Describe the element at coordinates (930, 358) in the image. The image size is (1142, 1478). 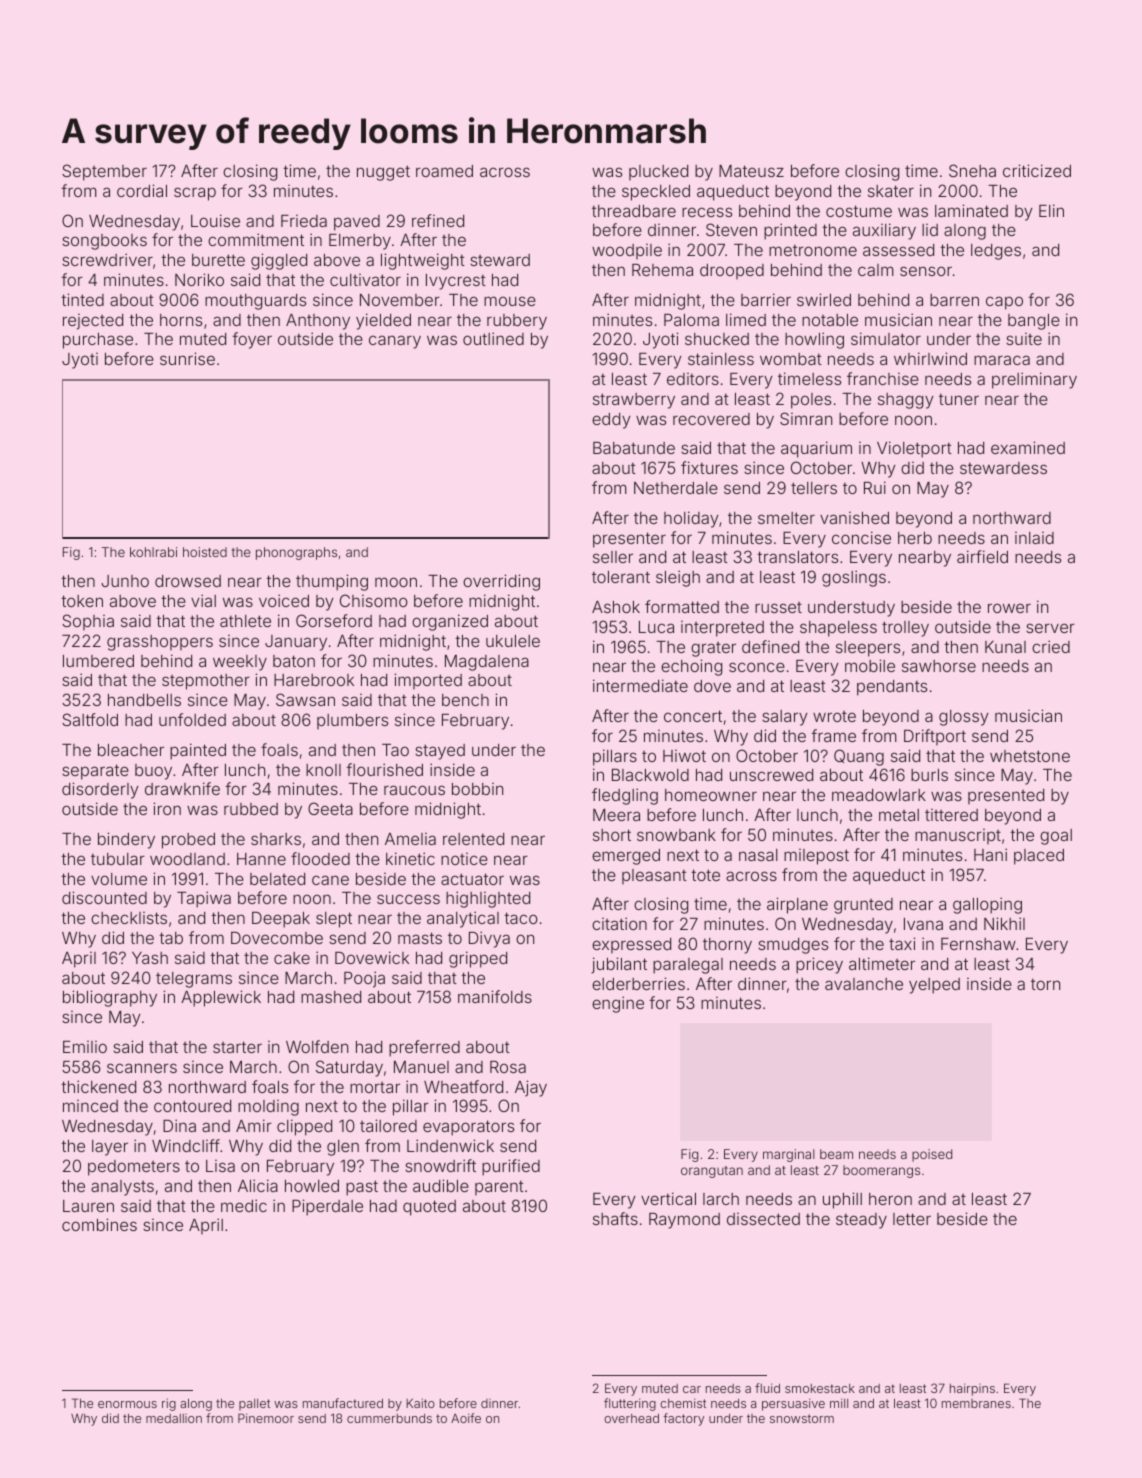
I see `whirlwind` at that location.
